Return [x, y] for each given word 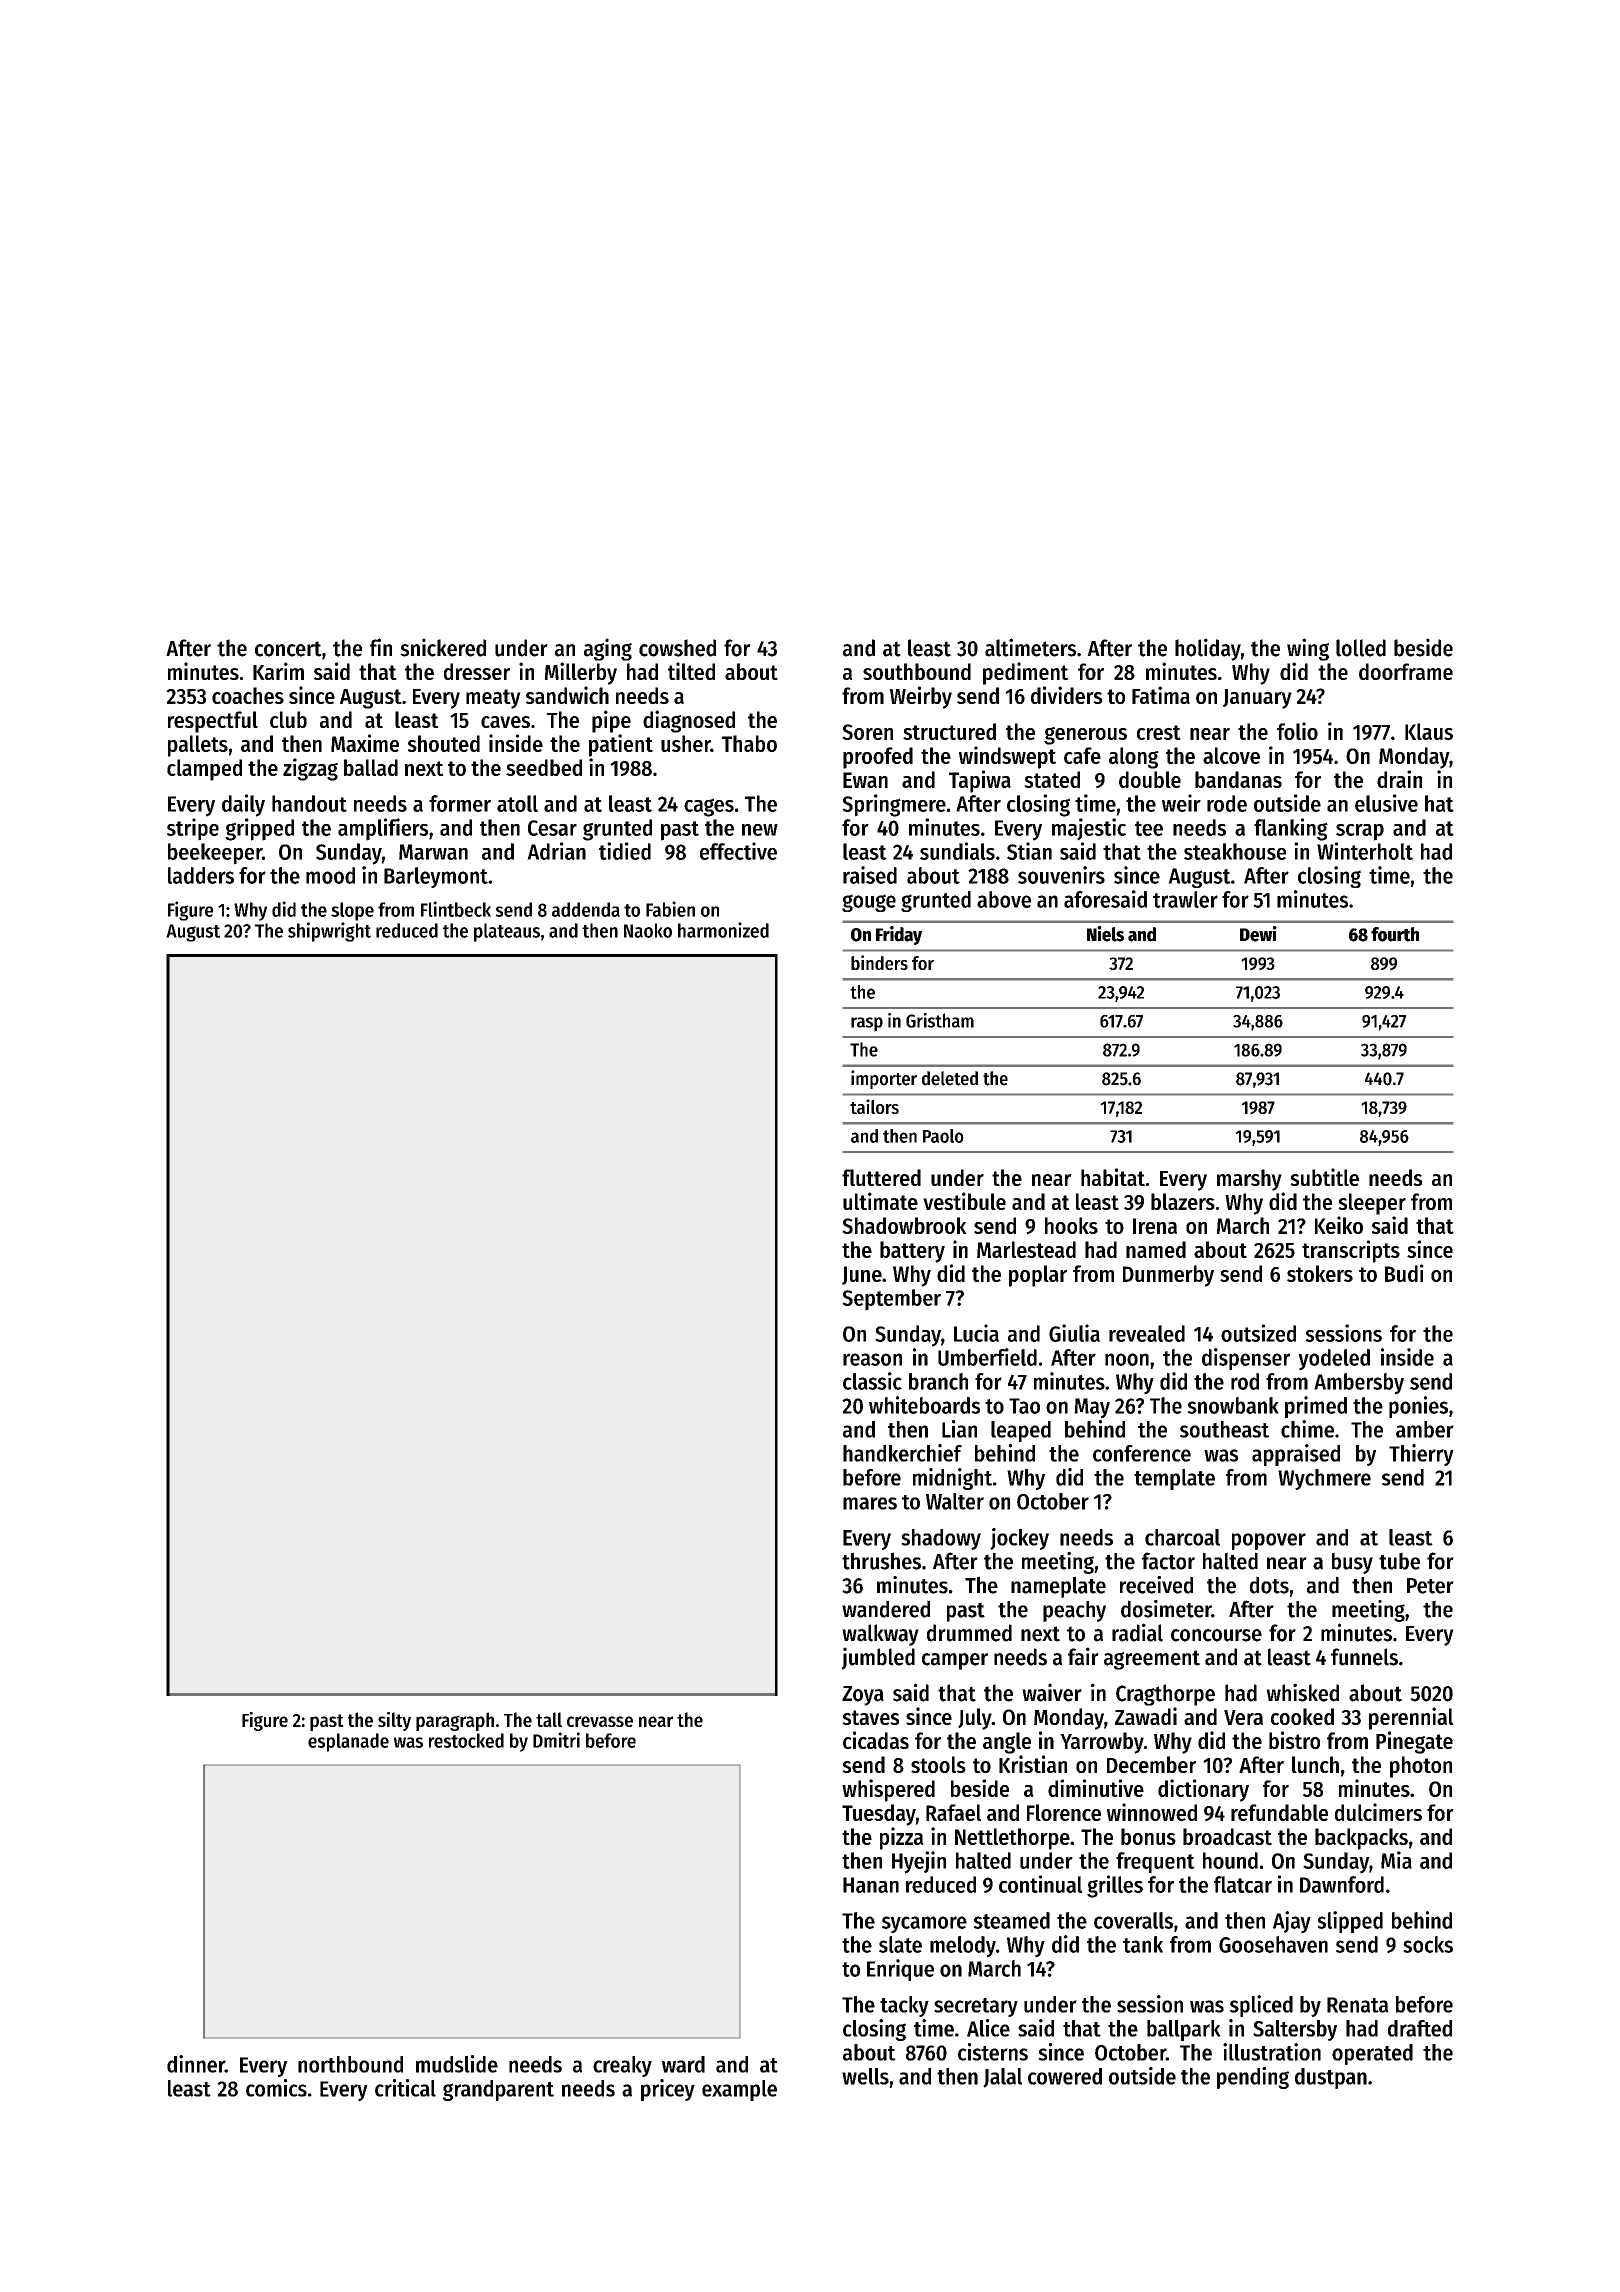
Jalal [1002, 2078]
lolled [1361, 648]
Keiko [1339, 1225]
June [862, 1275]
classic [872, 1381]
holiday [1208, 649]
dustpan [1331, 2078]
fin [381, 647]
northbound [350, 2064]
